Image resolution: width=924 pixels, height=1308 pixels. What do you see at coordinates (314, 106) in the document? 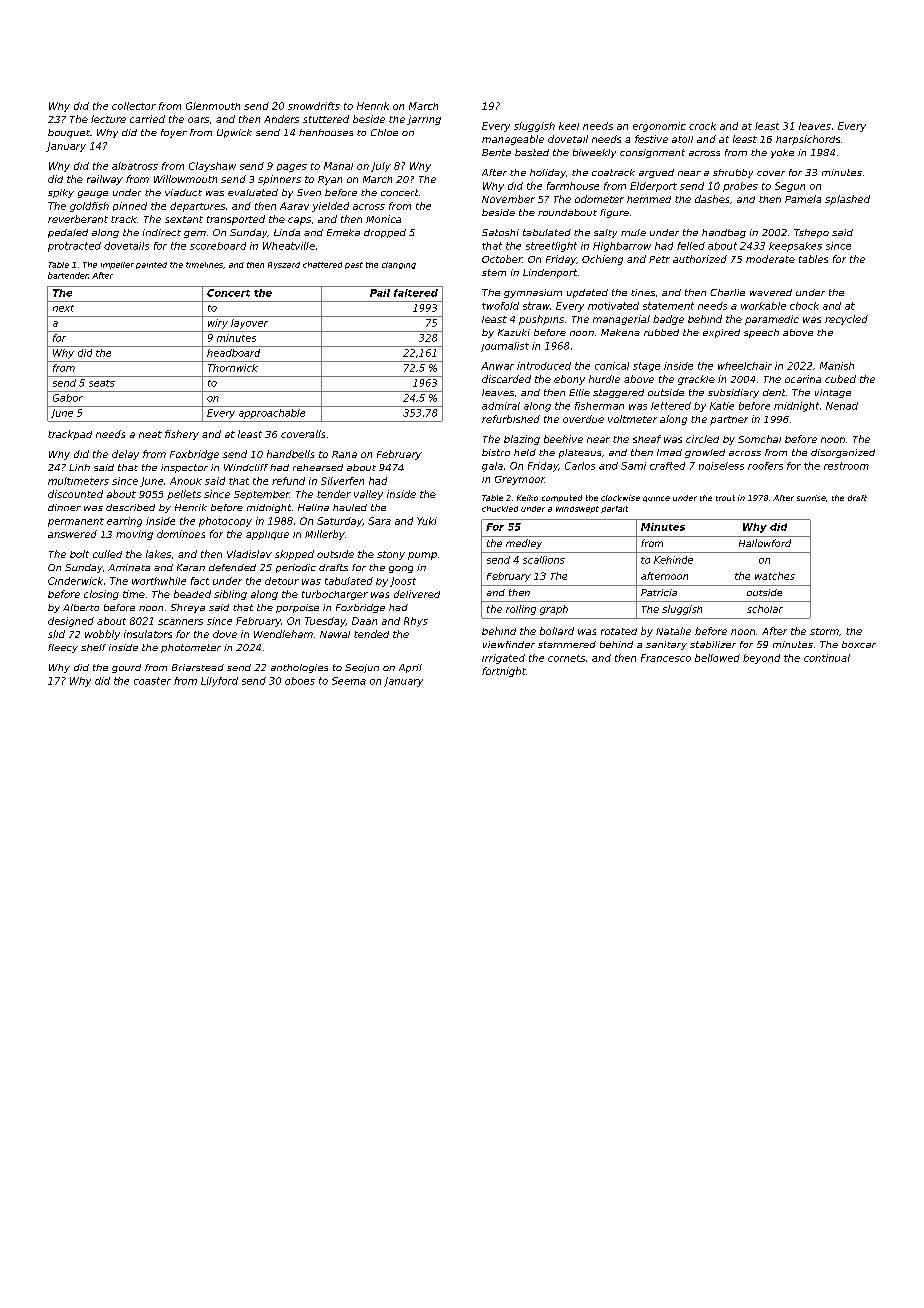
I see `snowdrifts` at bounding box center [314, 106].
